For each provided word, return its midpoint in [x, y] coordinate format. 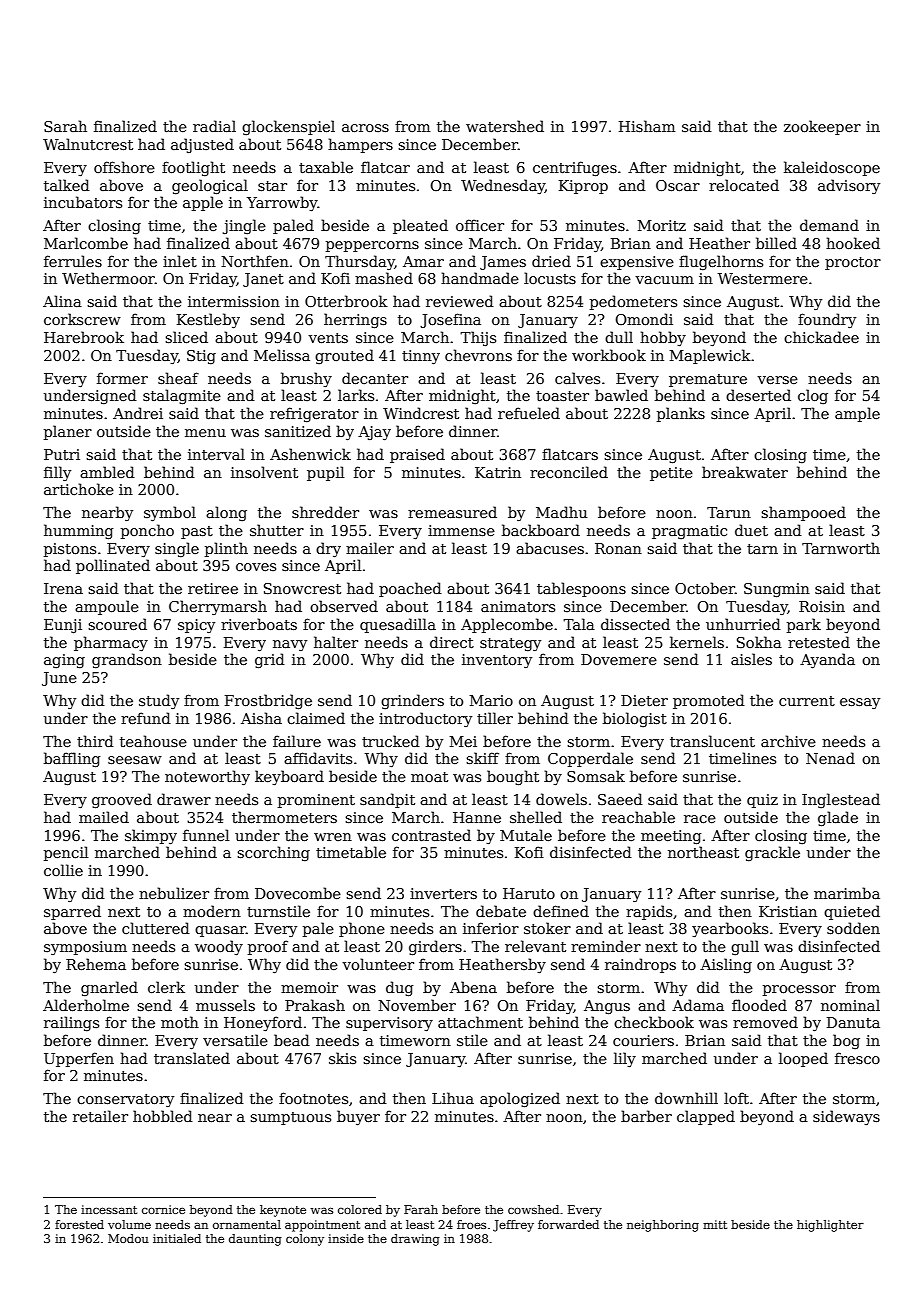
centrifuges [575, 168]
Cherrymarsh [218, 607]
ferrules [73, 261]
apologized [520, 1099]
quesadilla [398, 625]
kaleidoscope [832, 168]
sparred [72, 912]
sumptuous [290, 1118]
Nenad [830, 758]
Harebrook [84, 337]
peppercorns [372, 246]
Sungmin [777, 590]
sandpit [387, 800]
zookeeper [822, 127]
